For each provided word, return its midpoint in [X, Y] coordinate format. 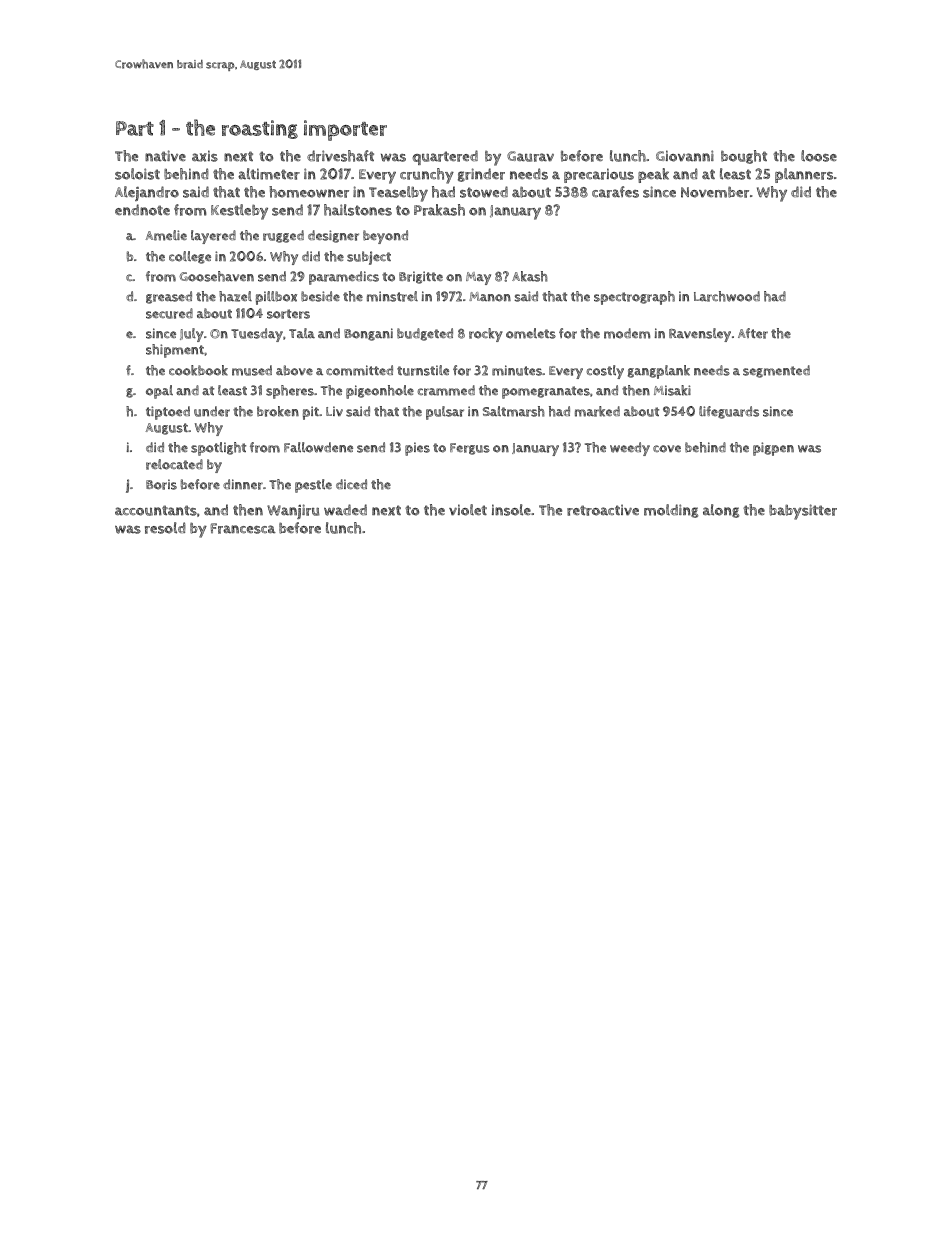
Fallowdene [318, 447]
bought [744, 157]
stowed [484, 192]
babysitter [803, 512]
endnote [142, 210]
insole [511, 510]
